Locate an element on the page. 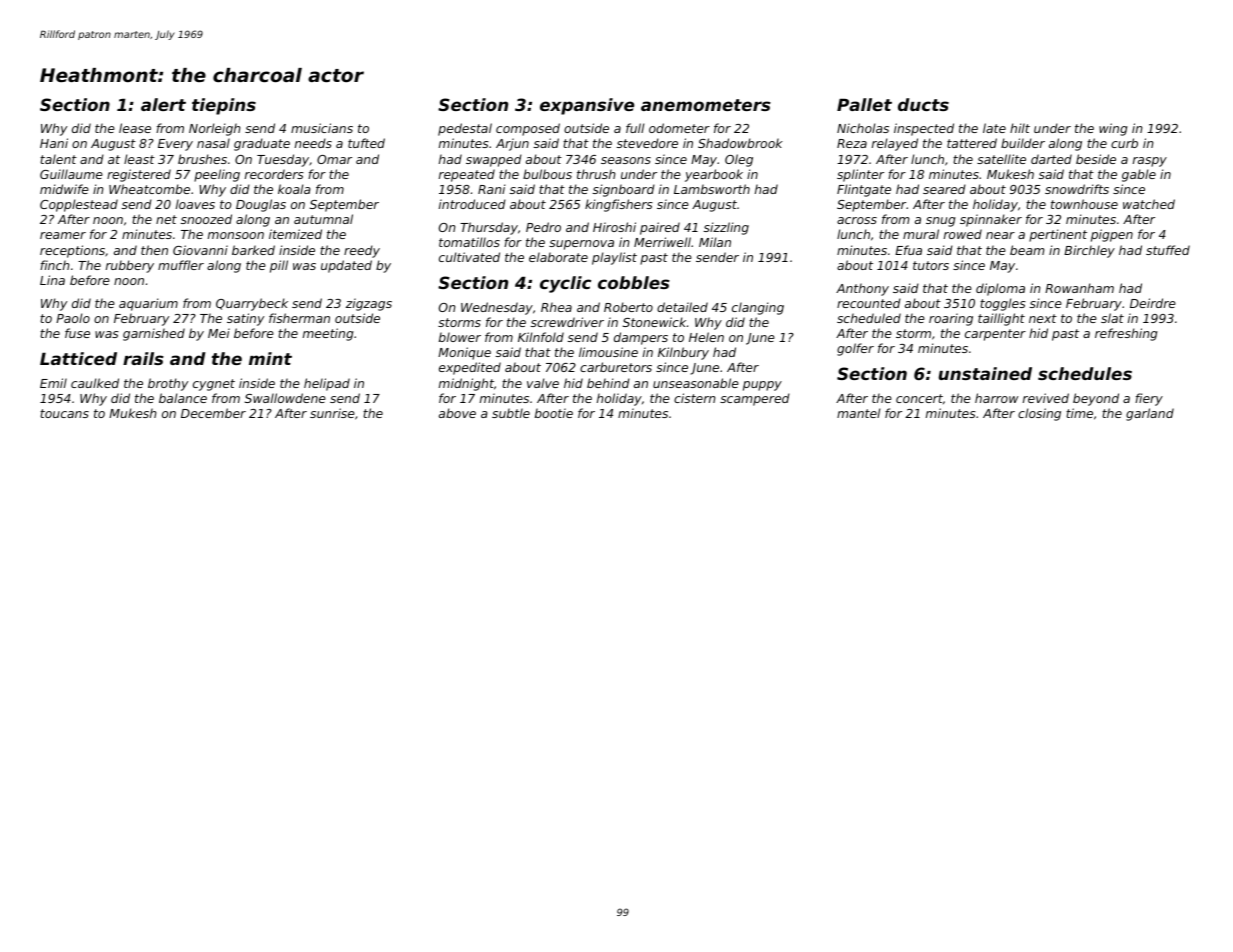 Image resolution: width=1233 pixels, height=952 pixels. Paolo is located at coordinates (73, 318).
